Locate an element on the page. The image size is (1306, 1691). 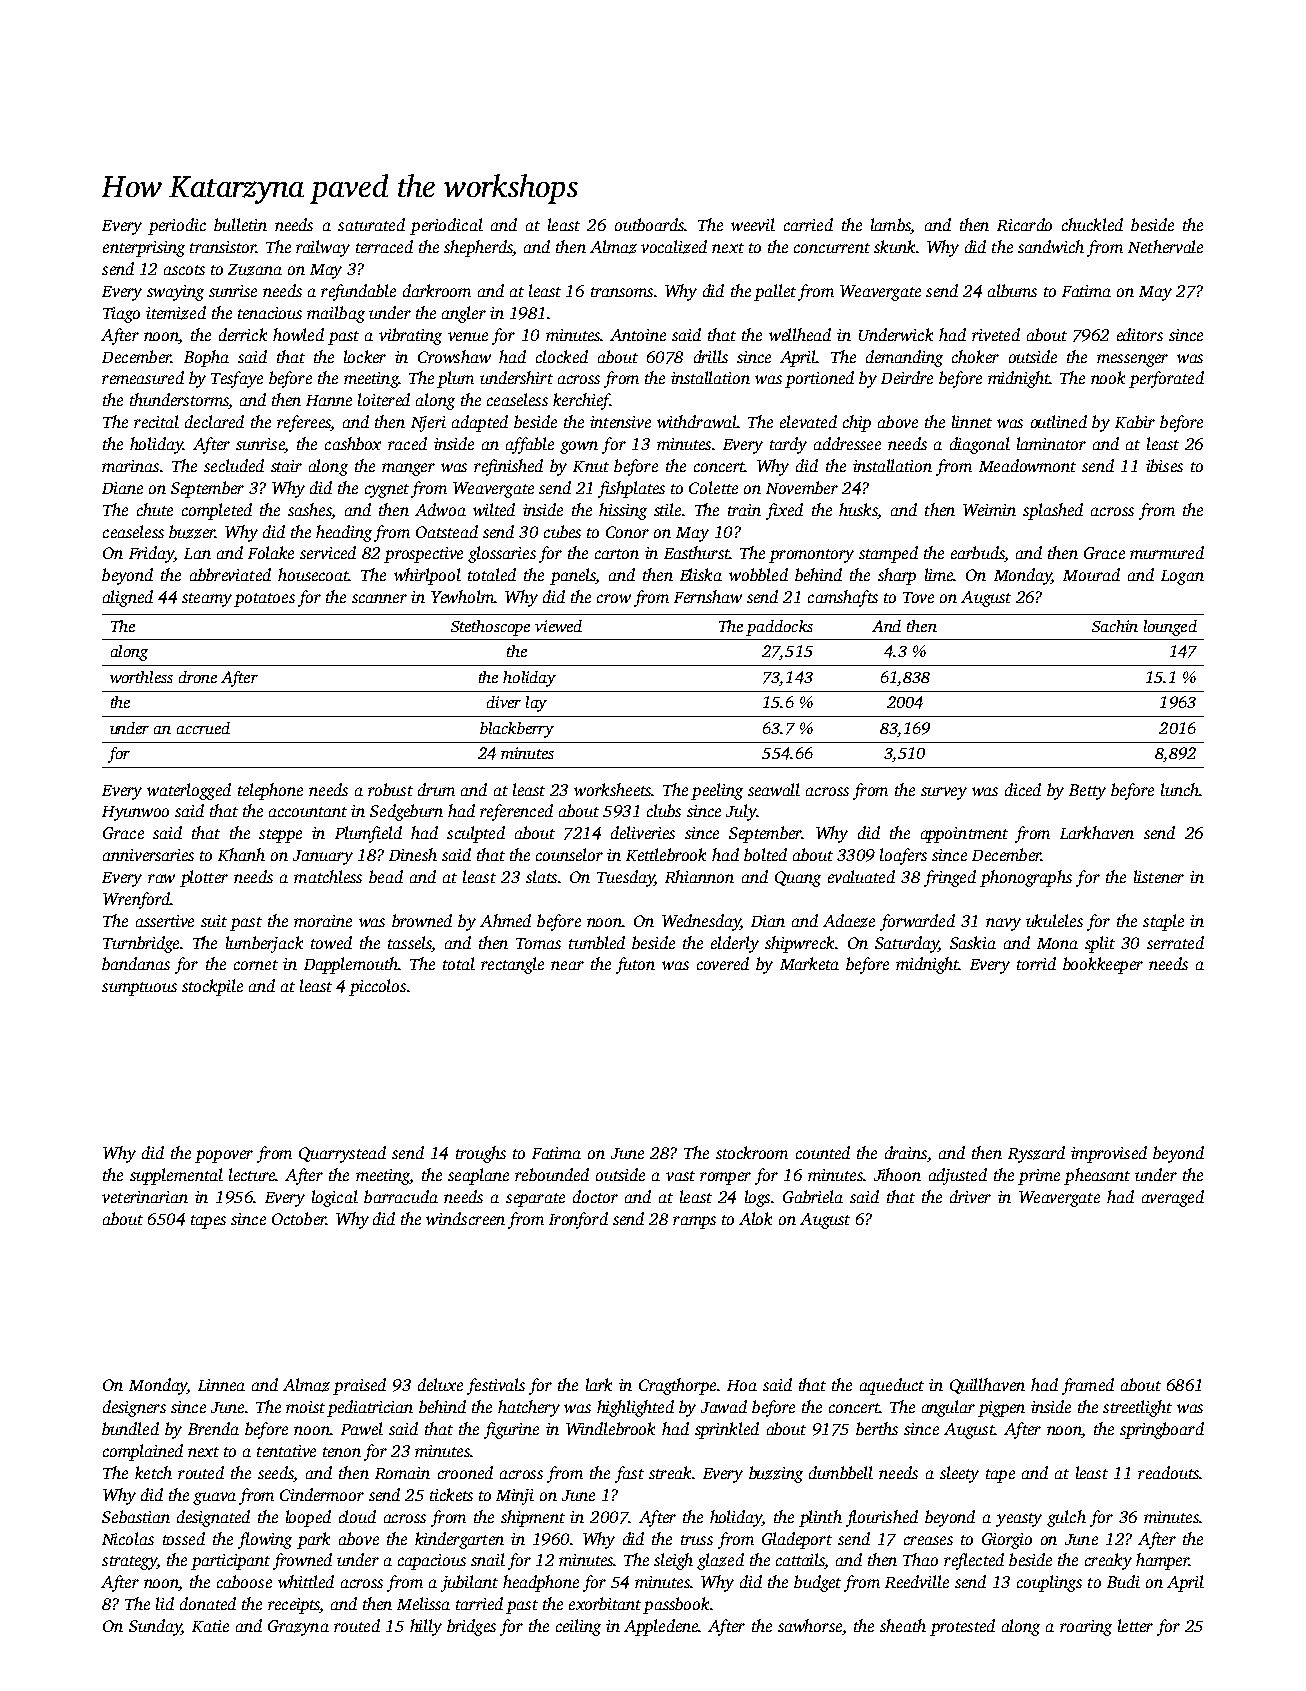
enterprising is located at coordinates (144, 249).
